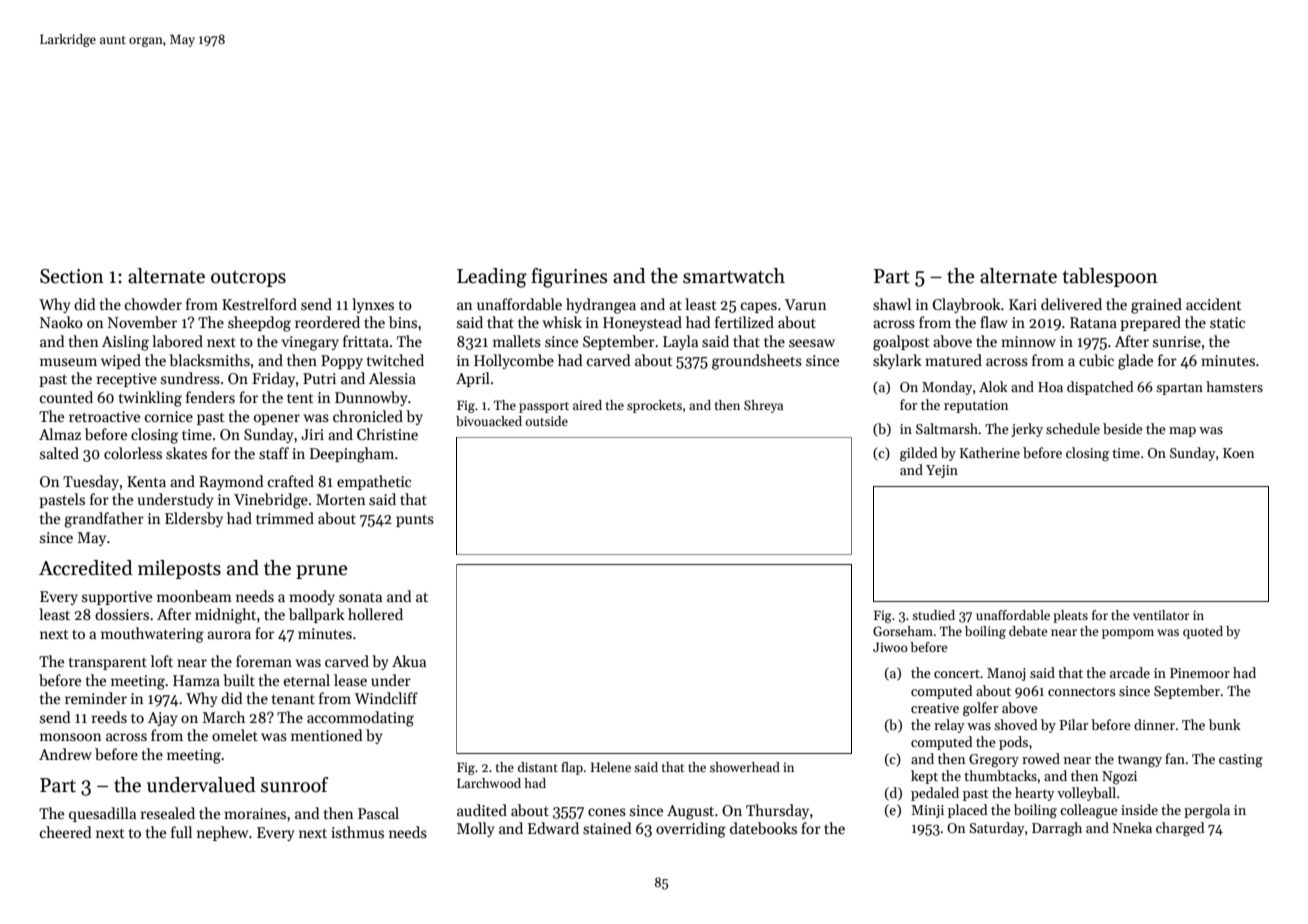 This screenshot has width=1308, height=924. I want to click on Shreya, so click(763, 406).
